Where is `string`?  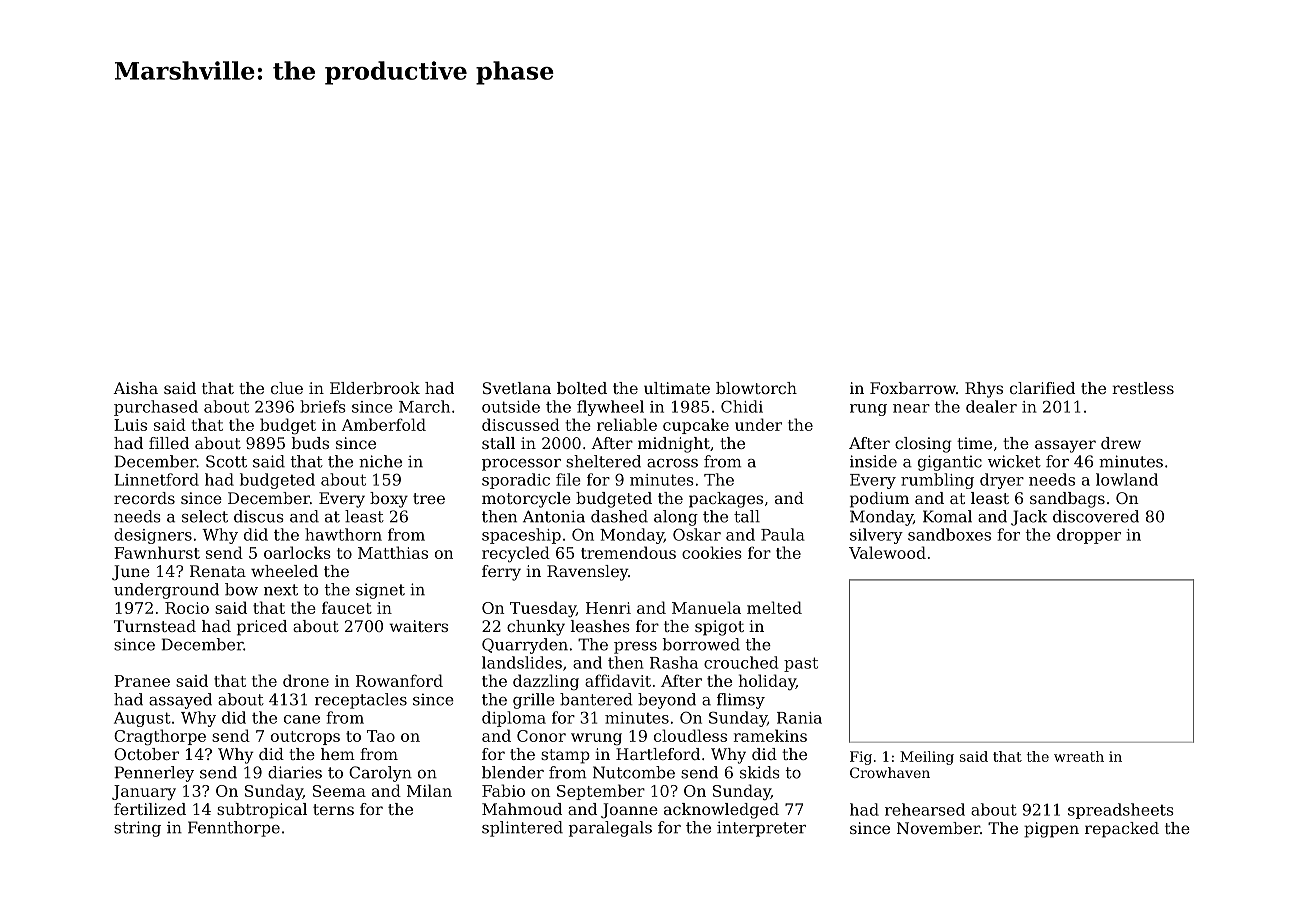 string is located at coordinates (137, 829).
